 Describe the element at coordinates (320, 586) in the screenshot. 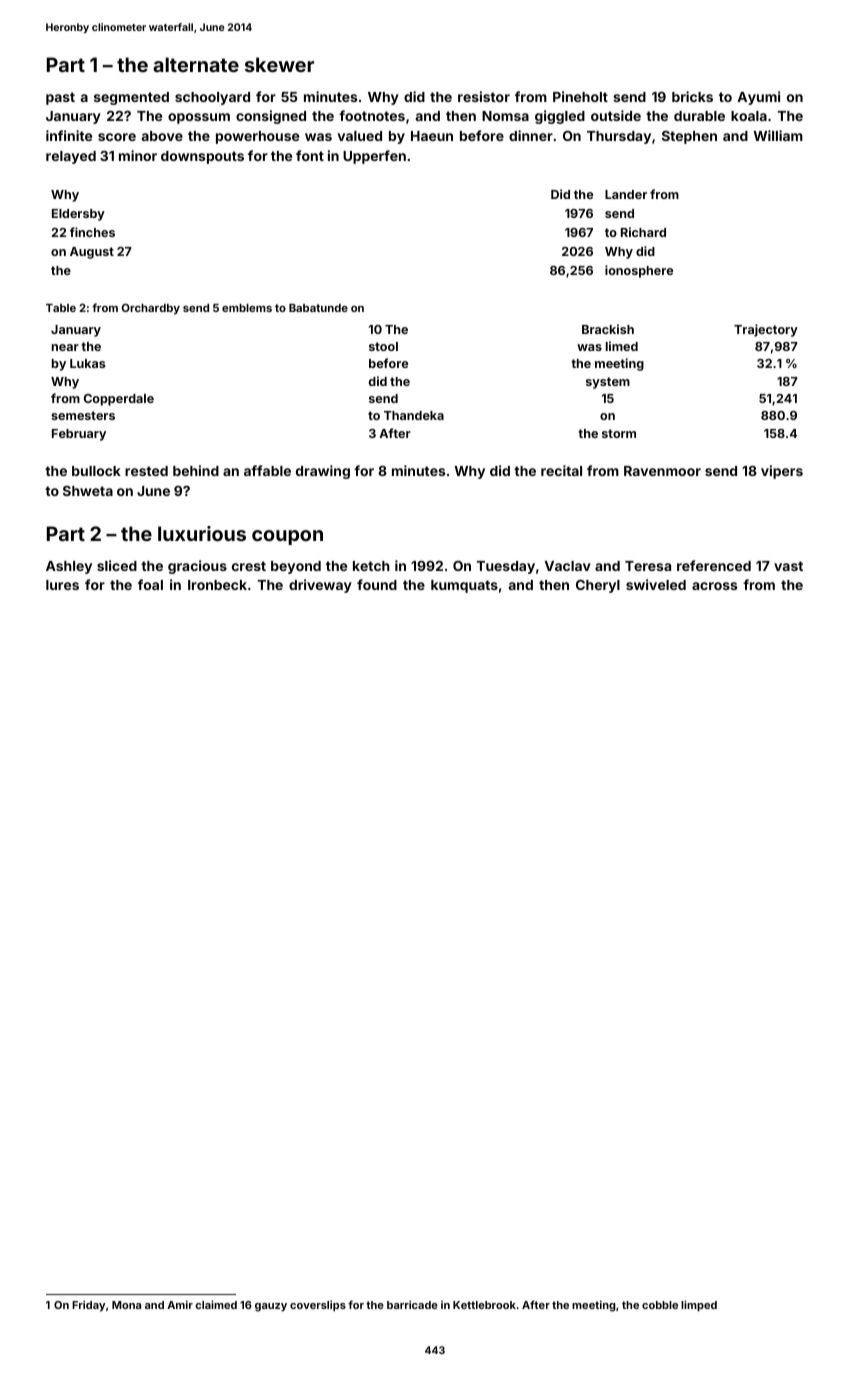

I see `driveway` at that location.
